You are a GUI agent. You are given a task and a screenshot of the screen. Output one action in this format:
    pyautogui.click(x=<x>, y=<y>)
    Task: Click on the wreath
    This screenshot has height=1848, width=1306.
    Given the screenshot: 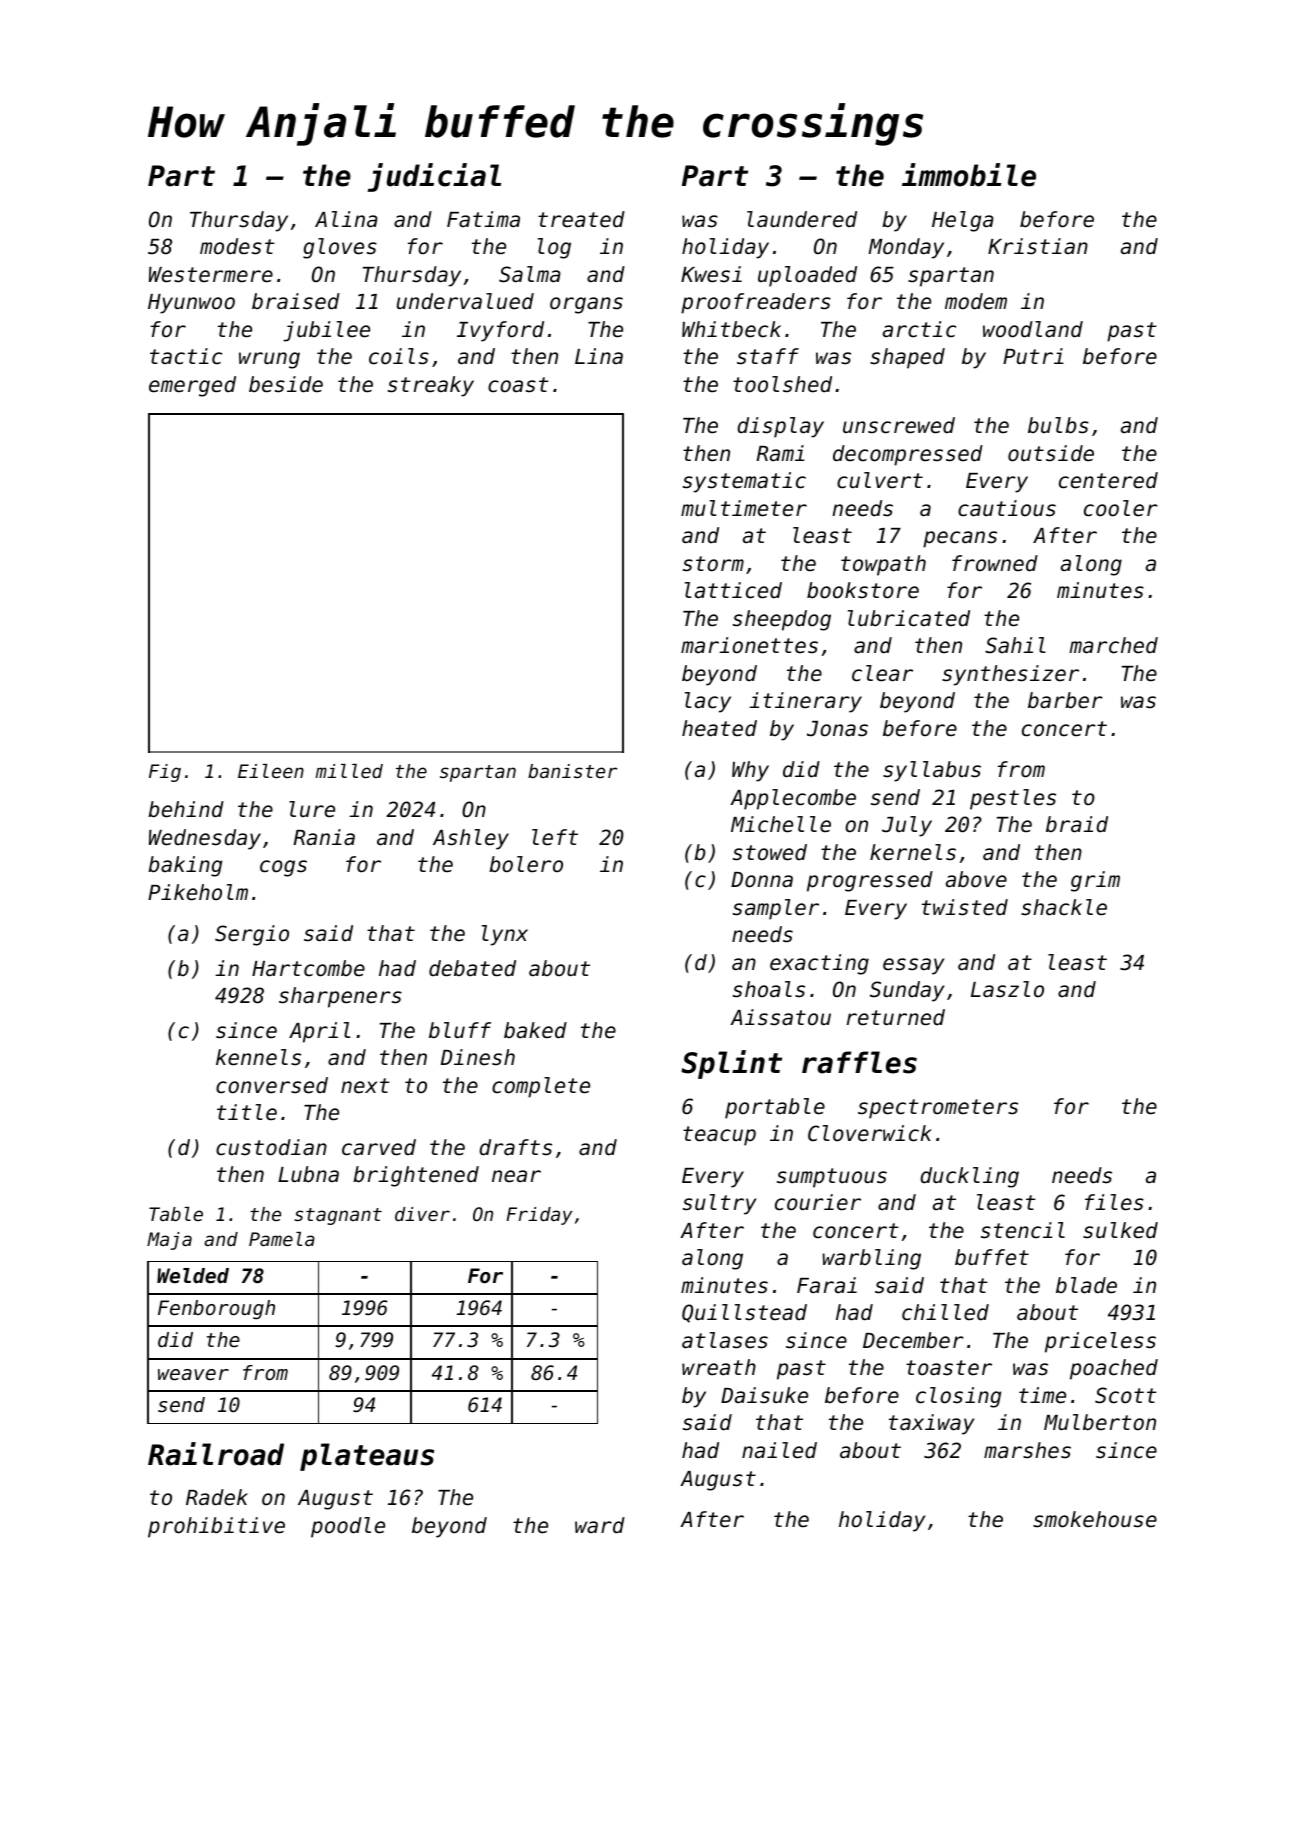 What is the action you would take?
    pyautogui.click(x=719, y=1367)
